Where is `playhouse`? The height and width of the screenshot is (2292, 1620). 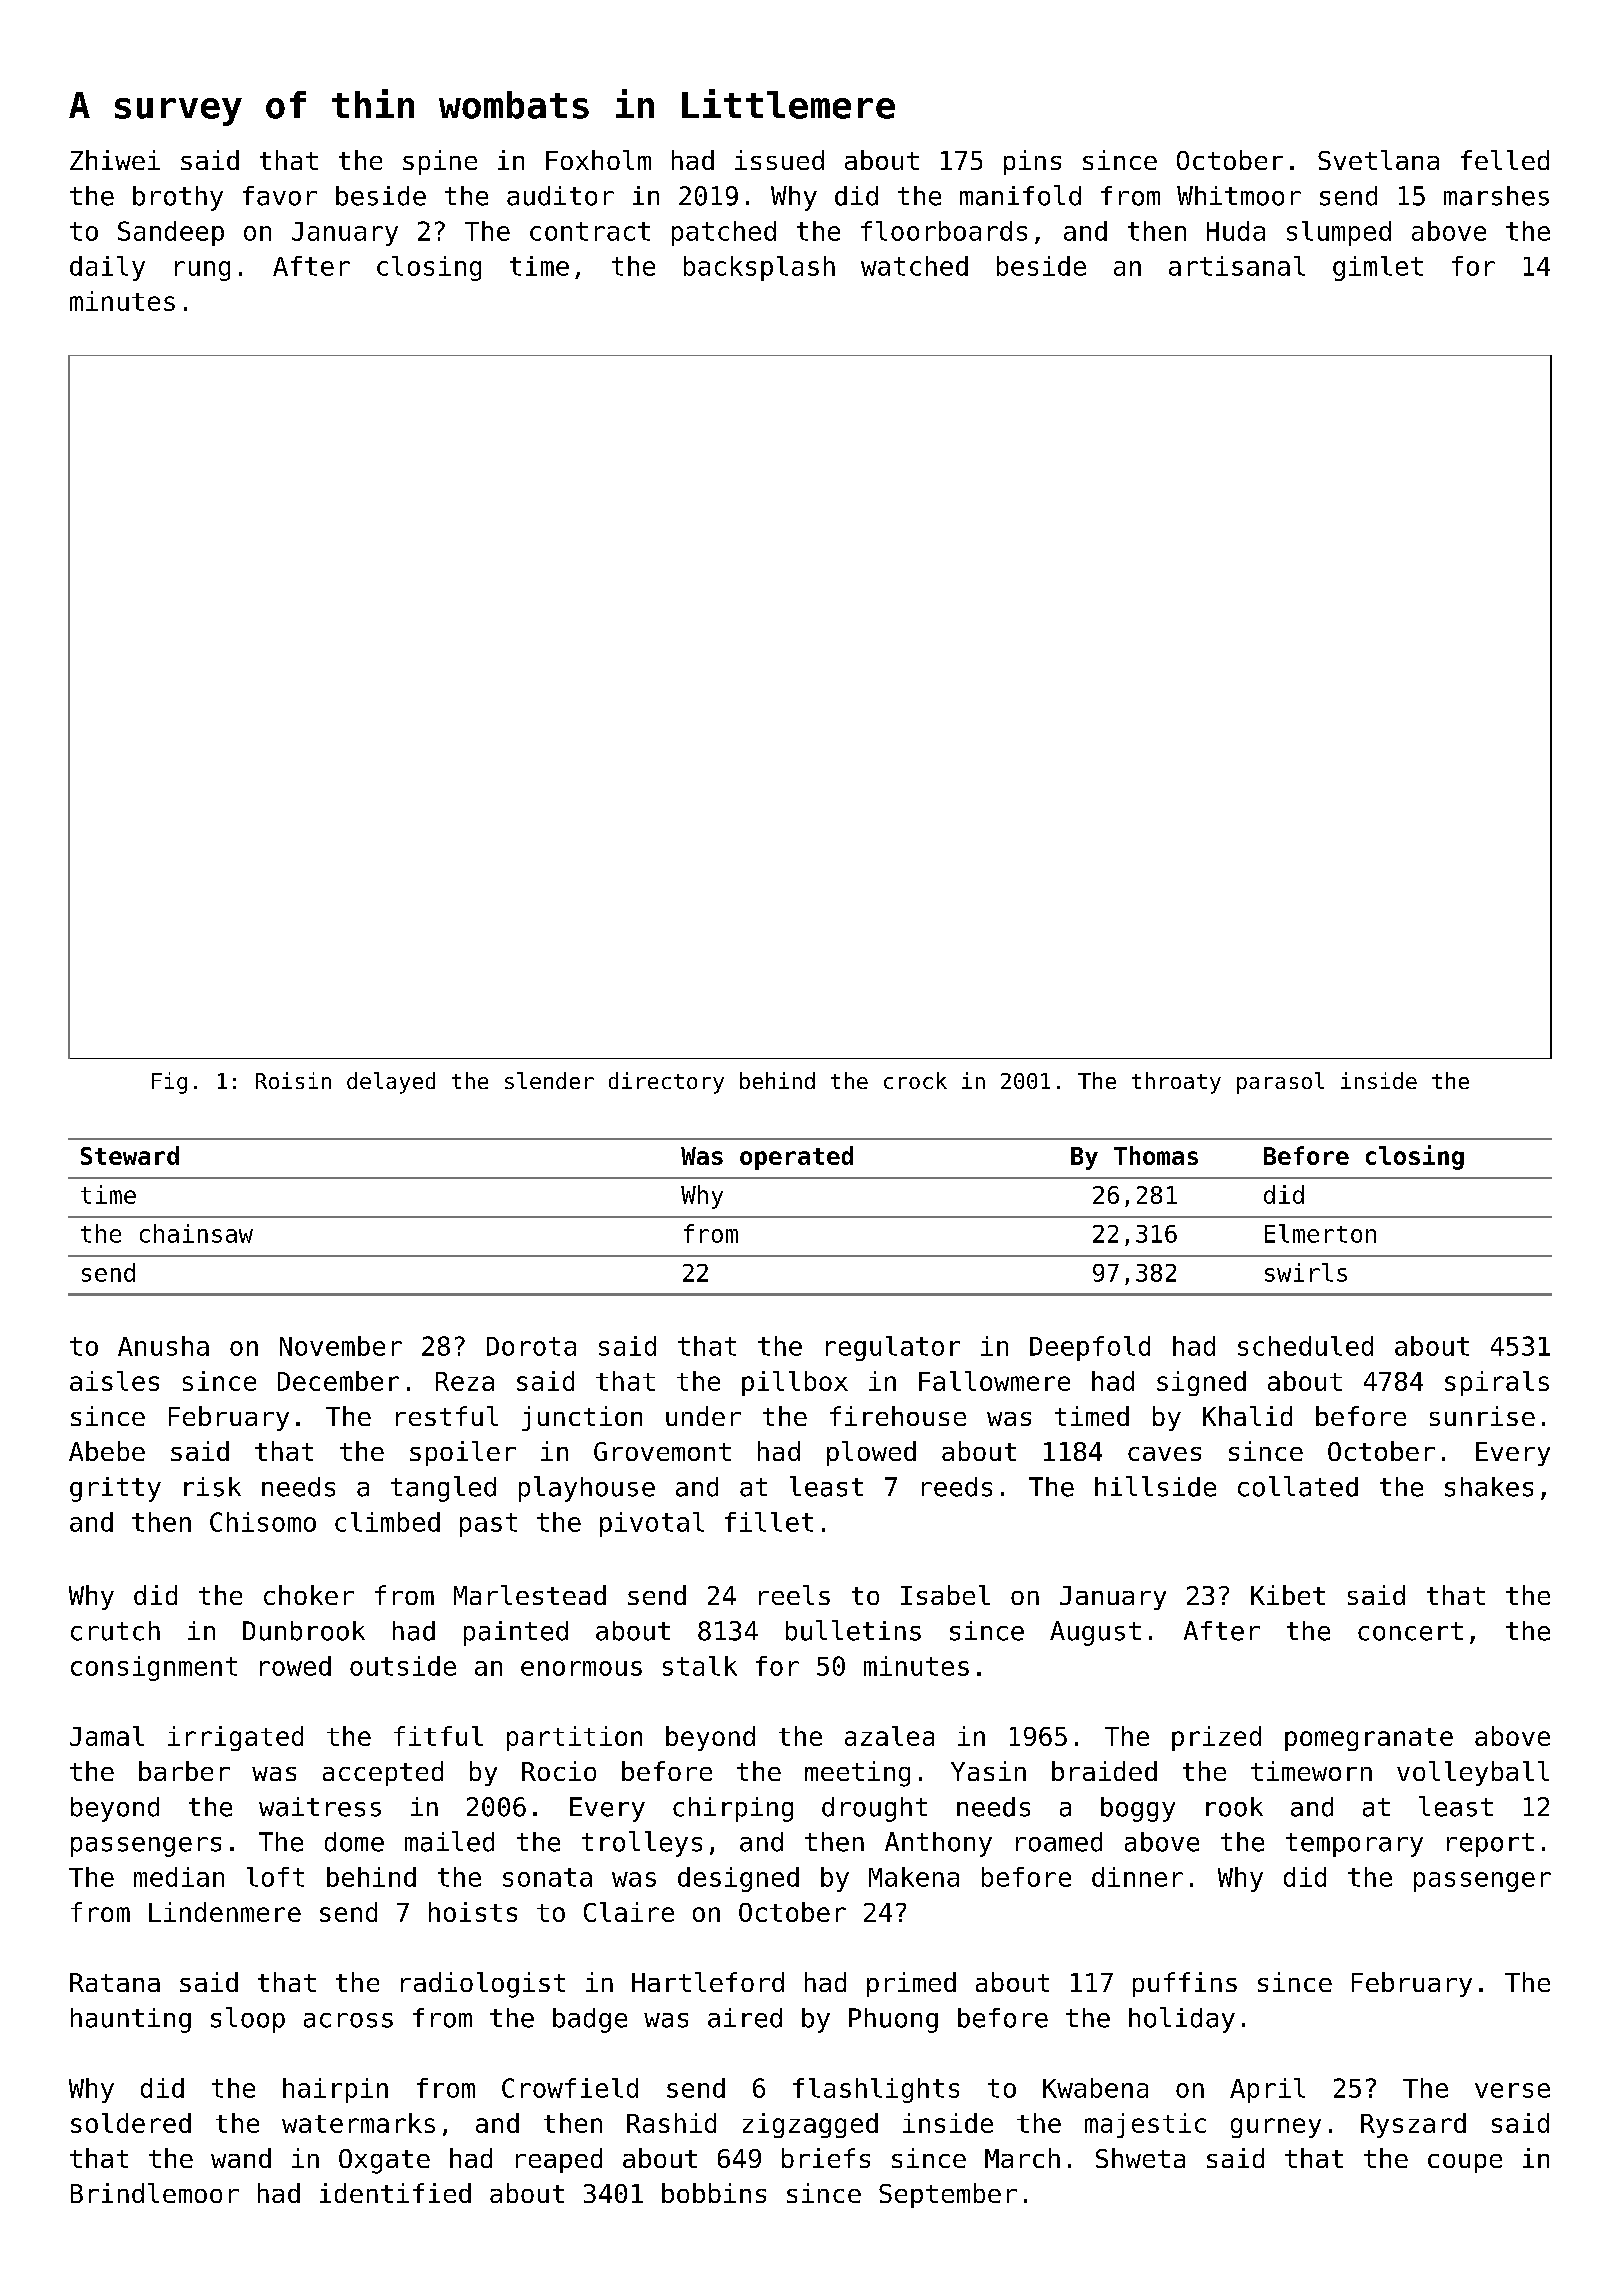
playhouse is located at coordinates (587, 1489).
